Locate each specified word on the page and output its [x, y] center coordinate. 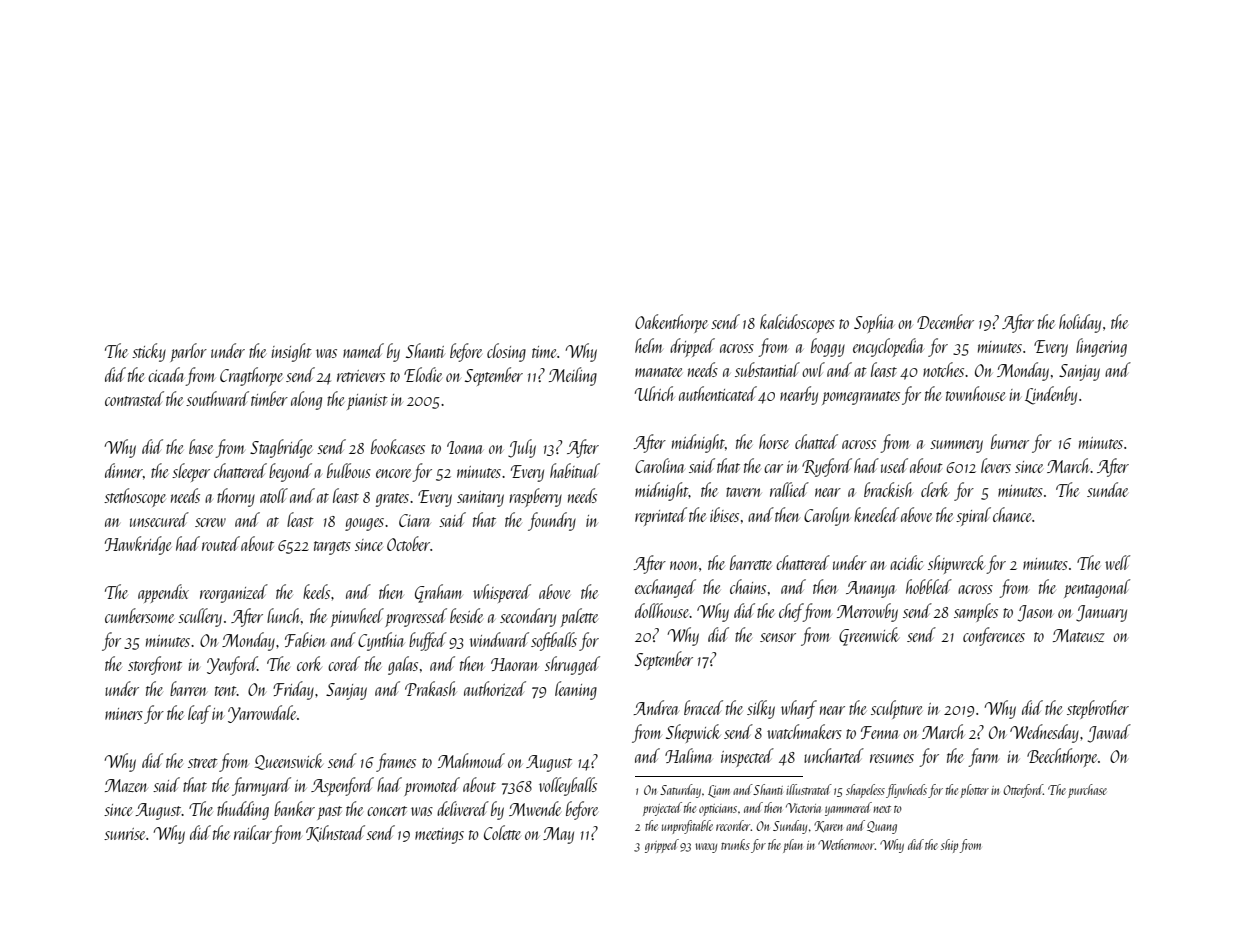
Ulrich [655, 393]
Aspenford [342, 786]
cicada [166, 374]
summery [956, 446]
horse [774, 441]
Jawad [1109, 733]
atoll [274, 495]
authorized [495, 688]
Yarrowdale [262, 714]
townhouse [975, 393]
